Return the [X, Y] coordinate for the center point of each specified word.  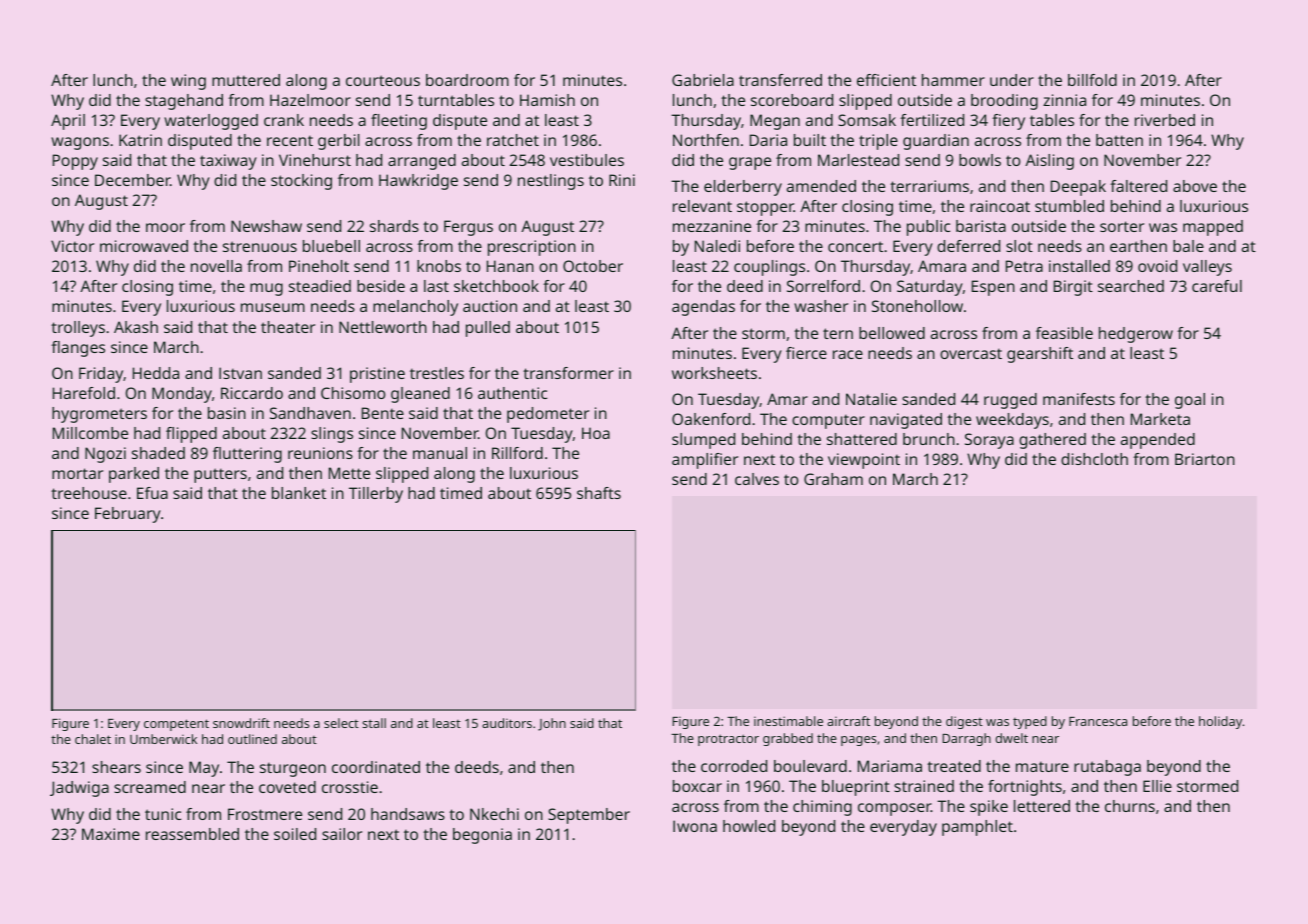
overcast [971, 353]
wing [188, 82]
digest [964, 722]
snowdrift [241, 723]
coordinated [376, 767]
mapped [1213, 228]
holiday [1220, 722]
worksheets [714, 373]
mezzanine [712, 226]
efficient [886, 80]
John [552, 724]
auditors [507, 723]
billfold [1092, 80]
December [132, 180]
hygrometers [99, 415]
